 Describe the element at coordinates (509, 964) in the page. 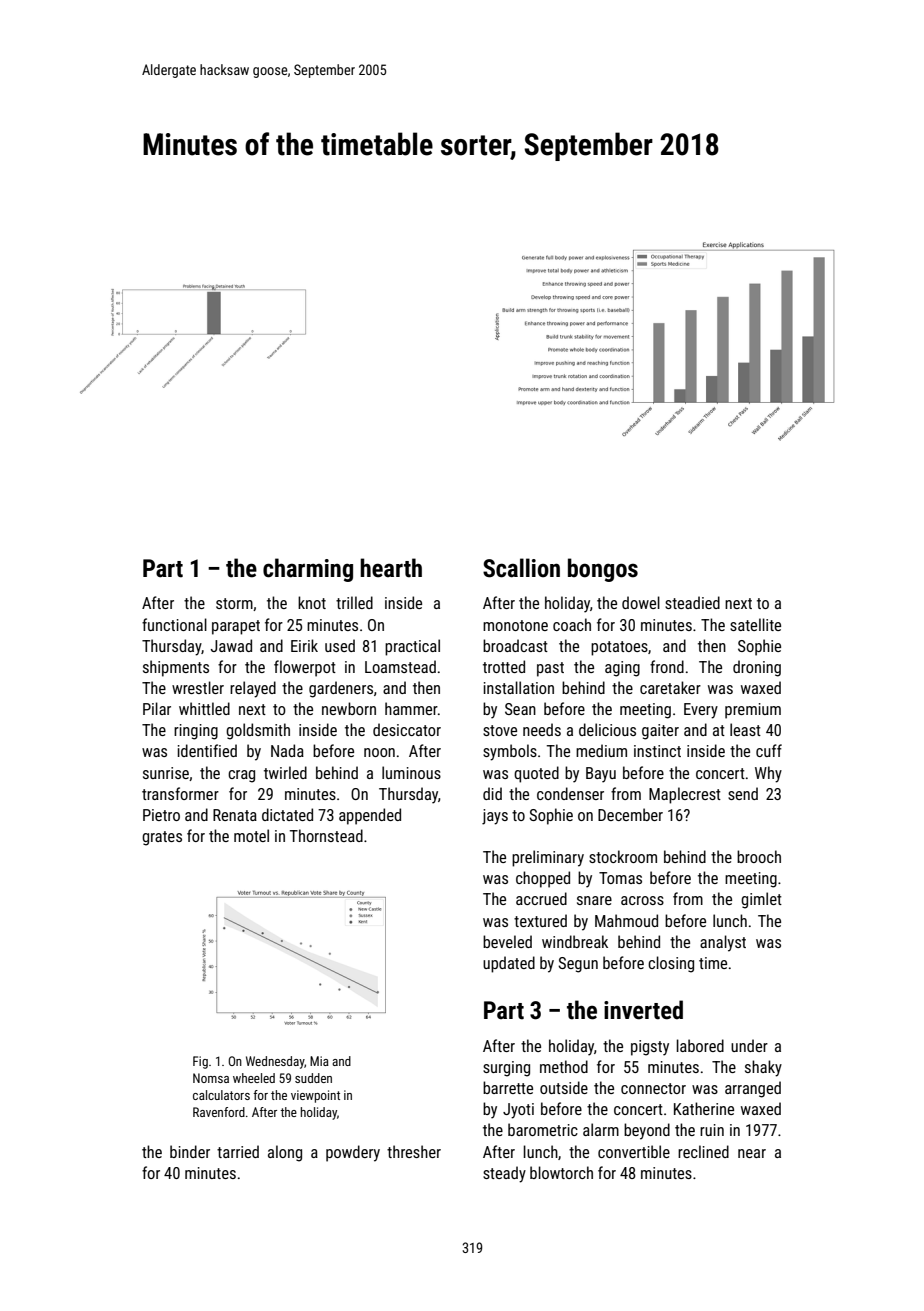

I see `updated` at that location.
